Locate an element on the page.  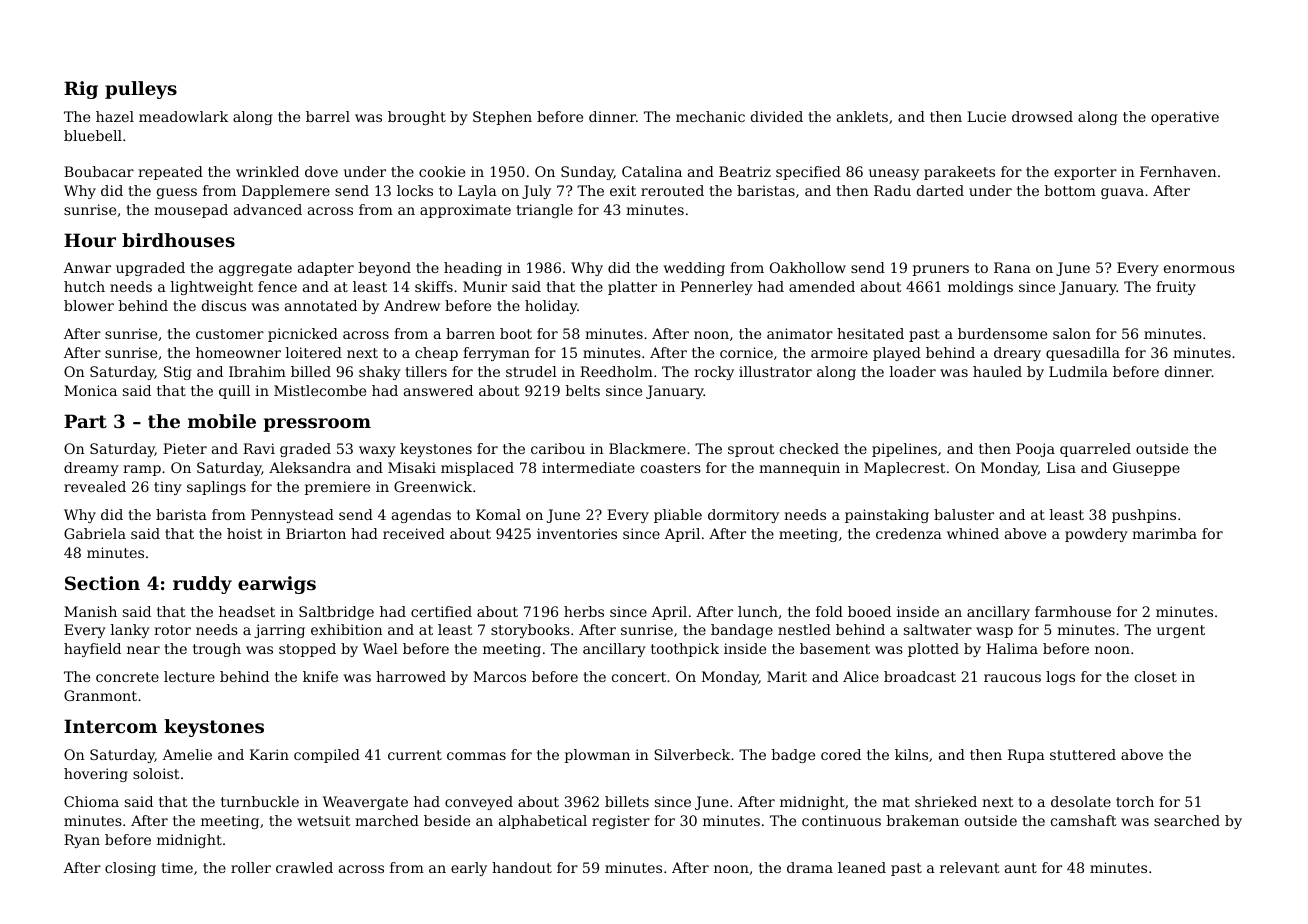
drama is located at coordinates (810, 867).
